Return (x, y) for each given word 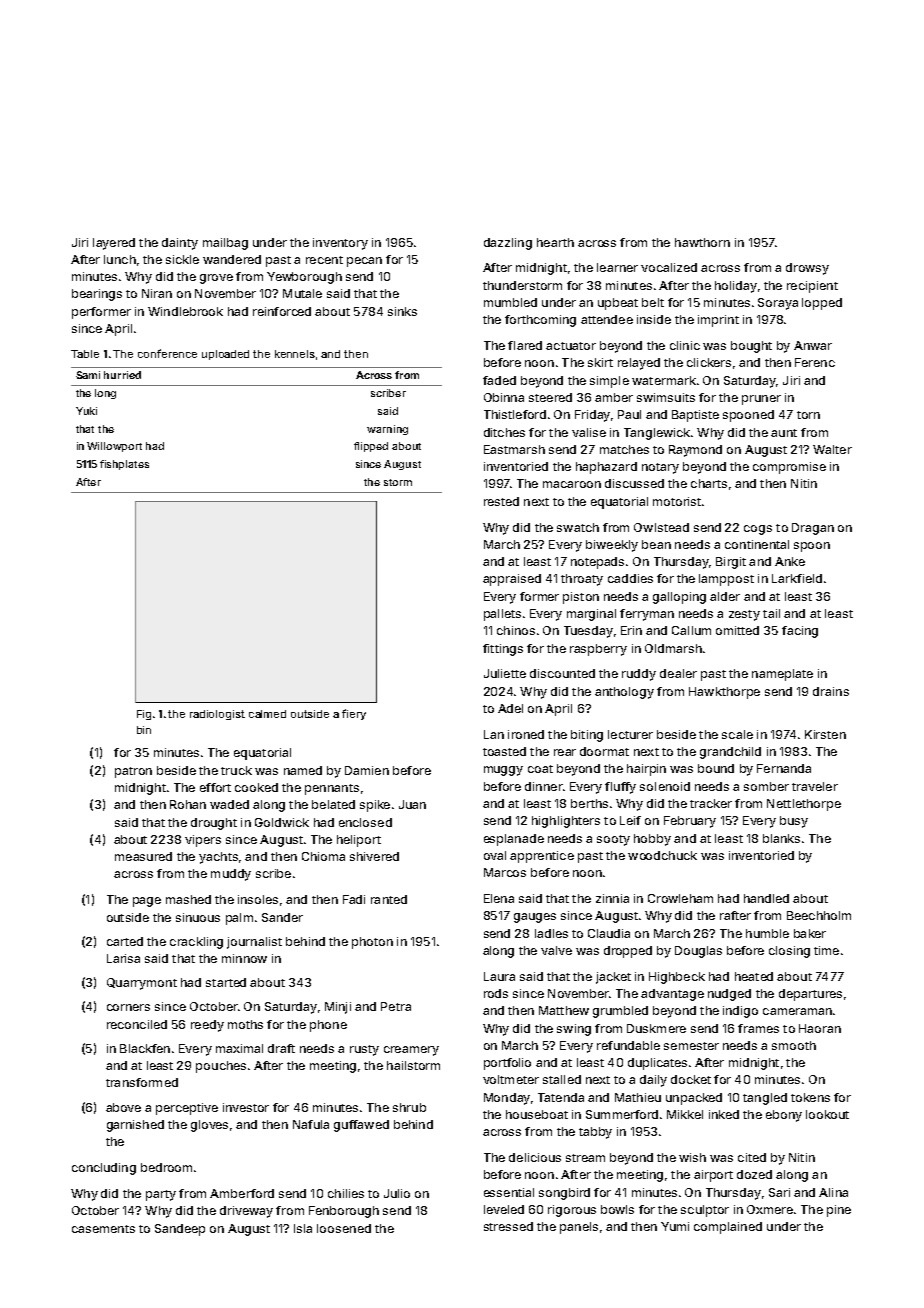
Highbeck (677, 978)
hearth (555, 242)
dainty (180, 244)
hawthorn (702, 242)
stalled (562, 1079)
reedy (207, 1026)
